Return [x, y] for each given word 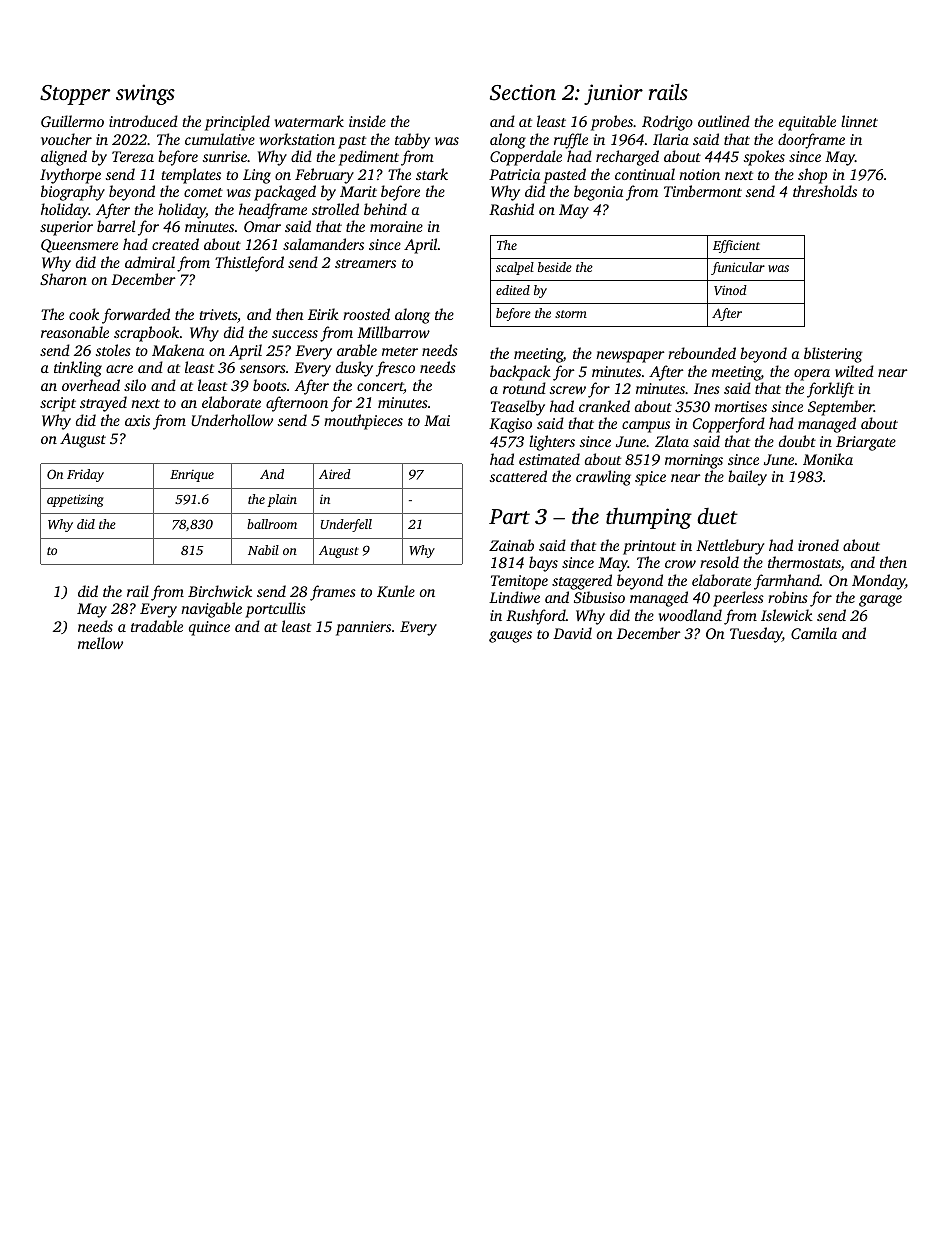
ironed [818, 545]
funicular [738, 268]
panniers [363, 628]
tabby [412, 141]
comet [203, 192]
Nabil [263, 550]
